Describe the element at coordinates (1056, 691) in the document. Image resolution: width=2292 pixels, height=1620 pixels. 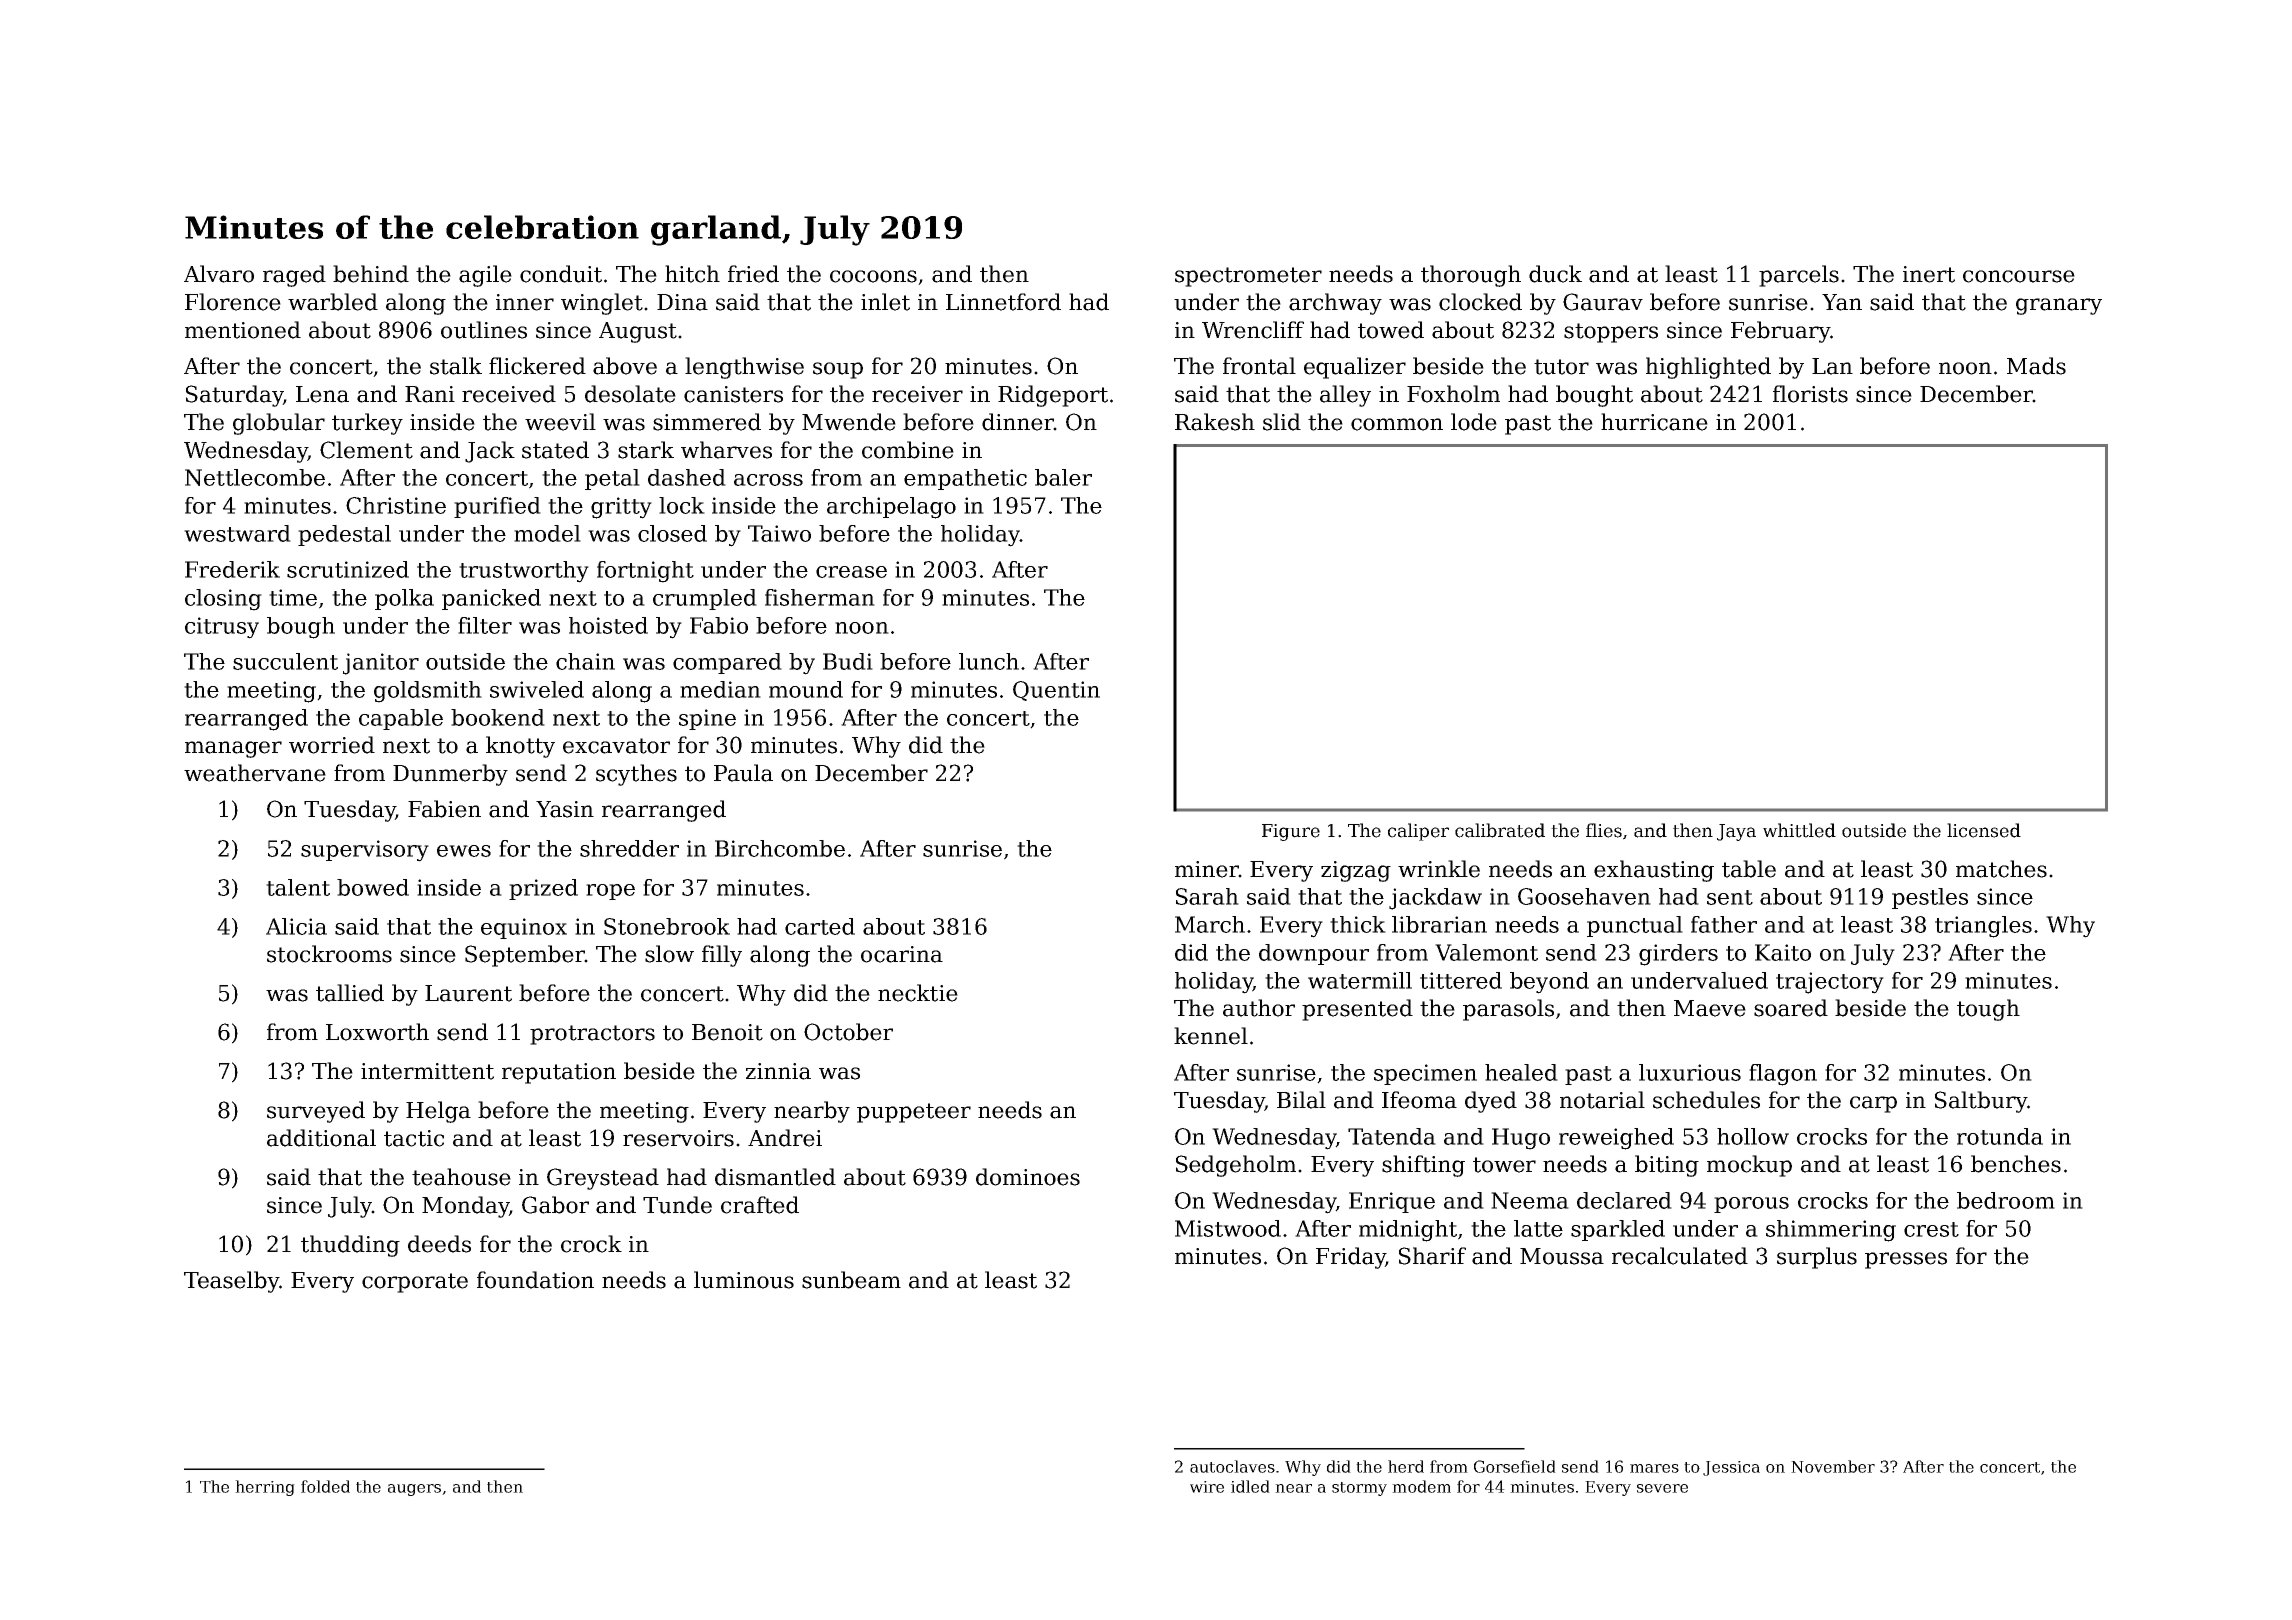
I see `Quentin` at that location.
